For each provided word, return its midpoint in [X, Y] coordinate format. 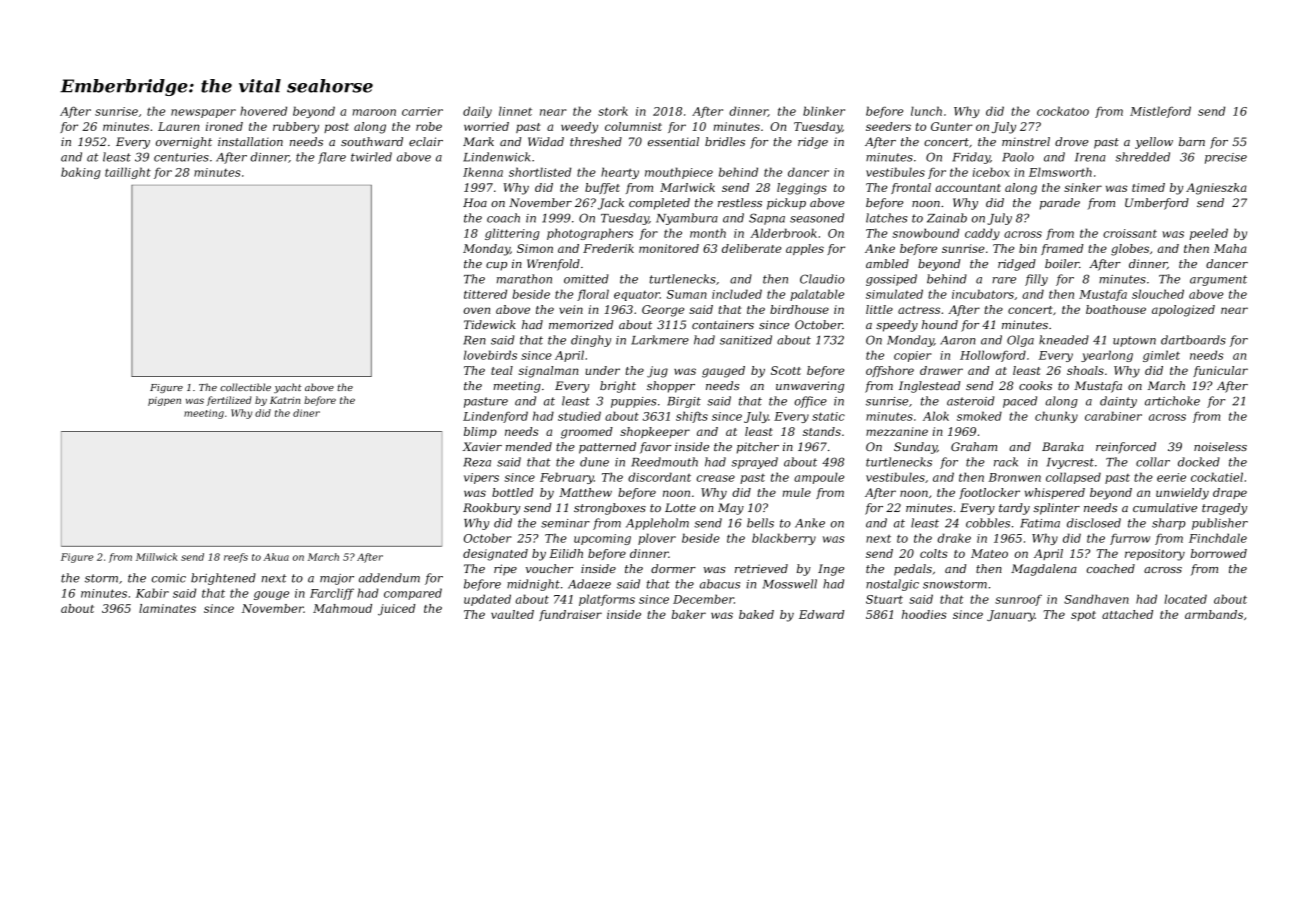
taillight [128, 173]
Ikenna [483, 172]
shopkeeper [655, 432]
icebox [991, 172]
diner [306, 413]
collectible [245, 387]
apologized [1183, 311]
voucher [549, 568]
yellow [1154, 143]
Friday [971, 158]
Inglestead [929, 387]
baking [81, 173]
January [1011, 616]
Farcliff [332, 594]
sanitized [746, 340]
